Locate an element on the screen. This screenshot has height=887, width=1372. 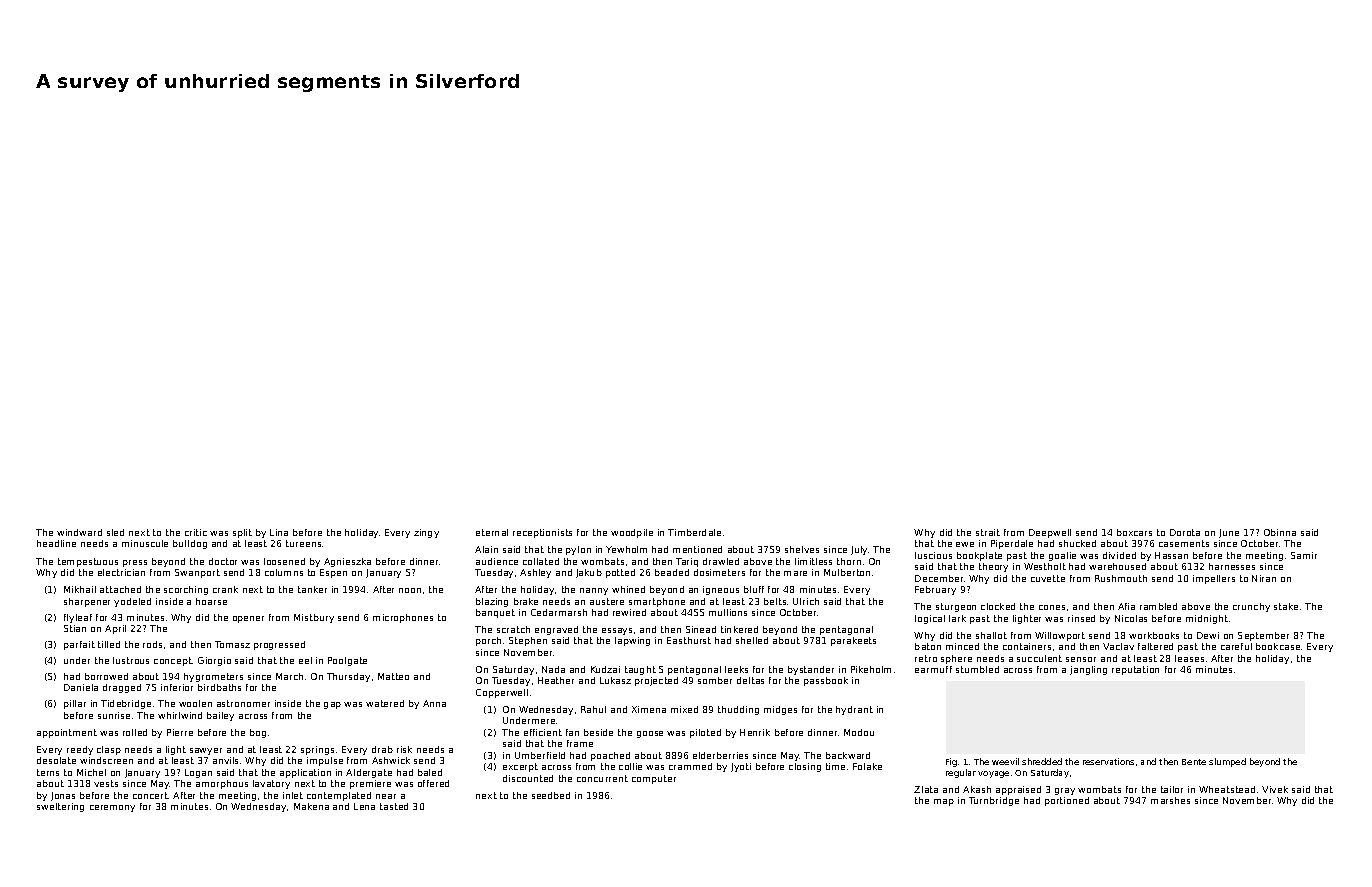
Vivek is located at coordinates (1275, 789).
